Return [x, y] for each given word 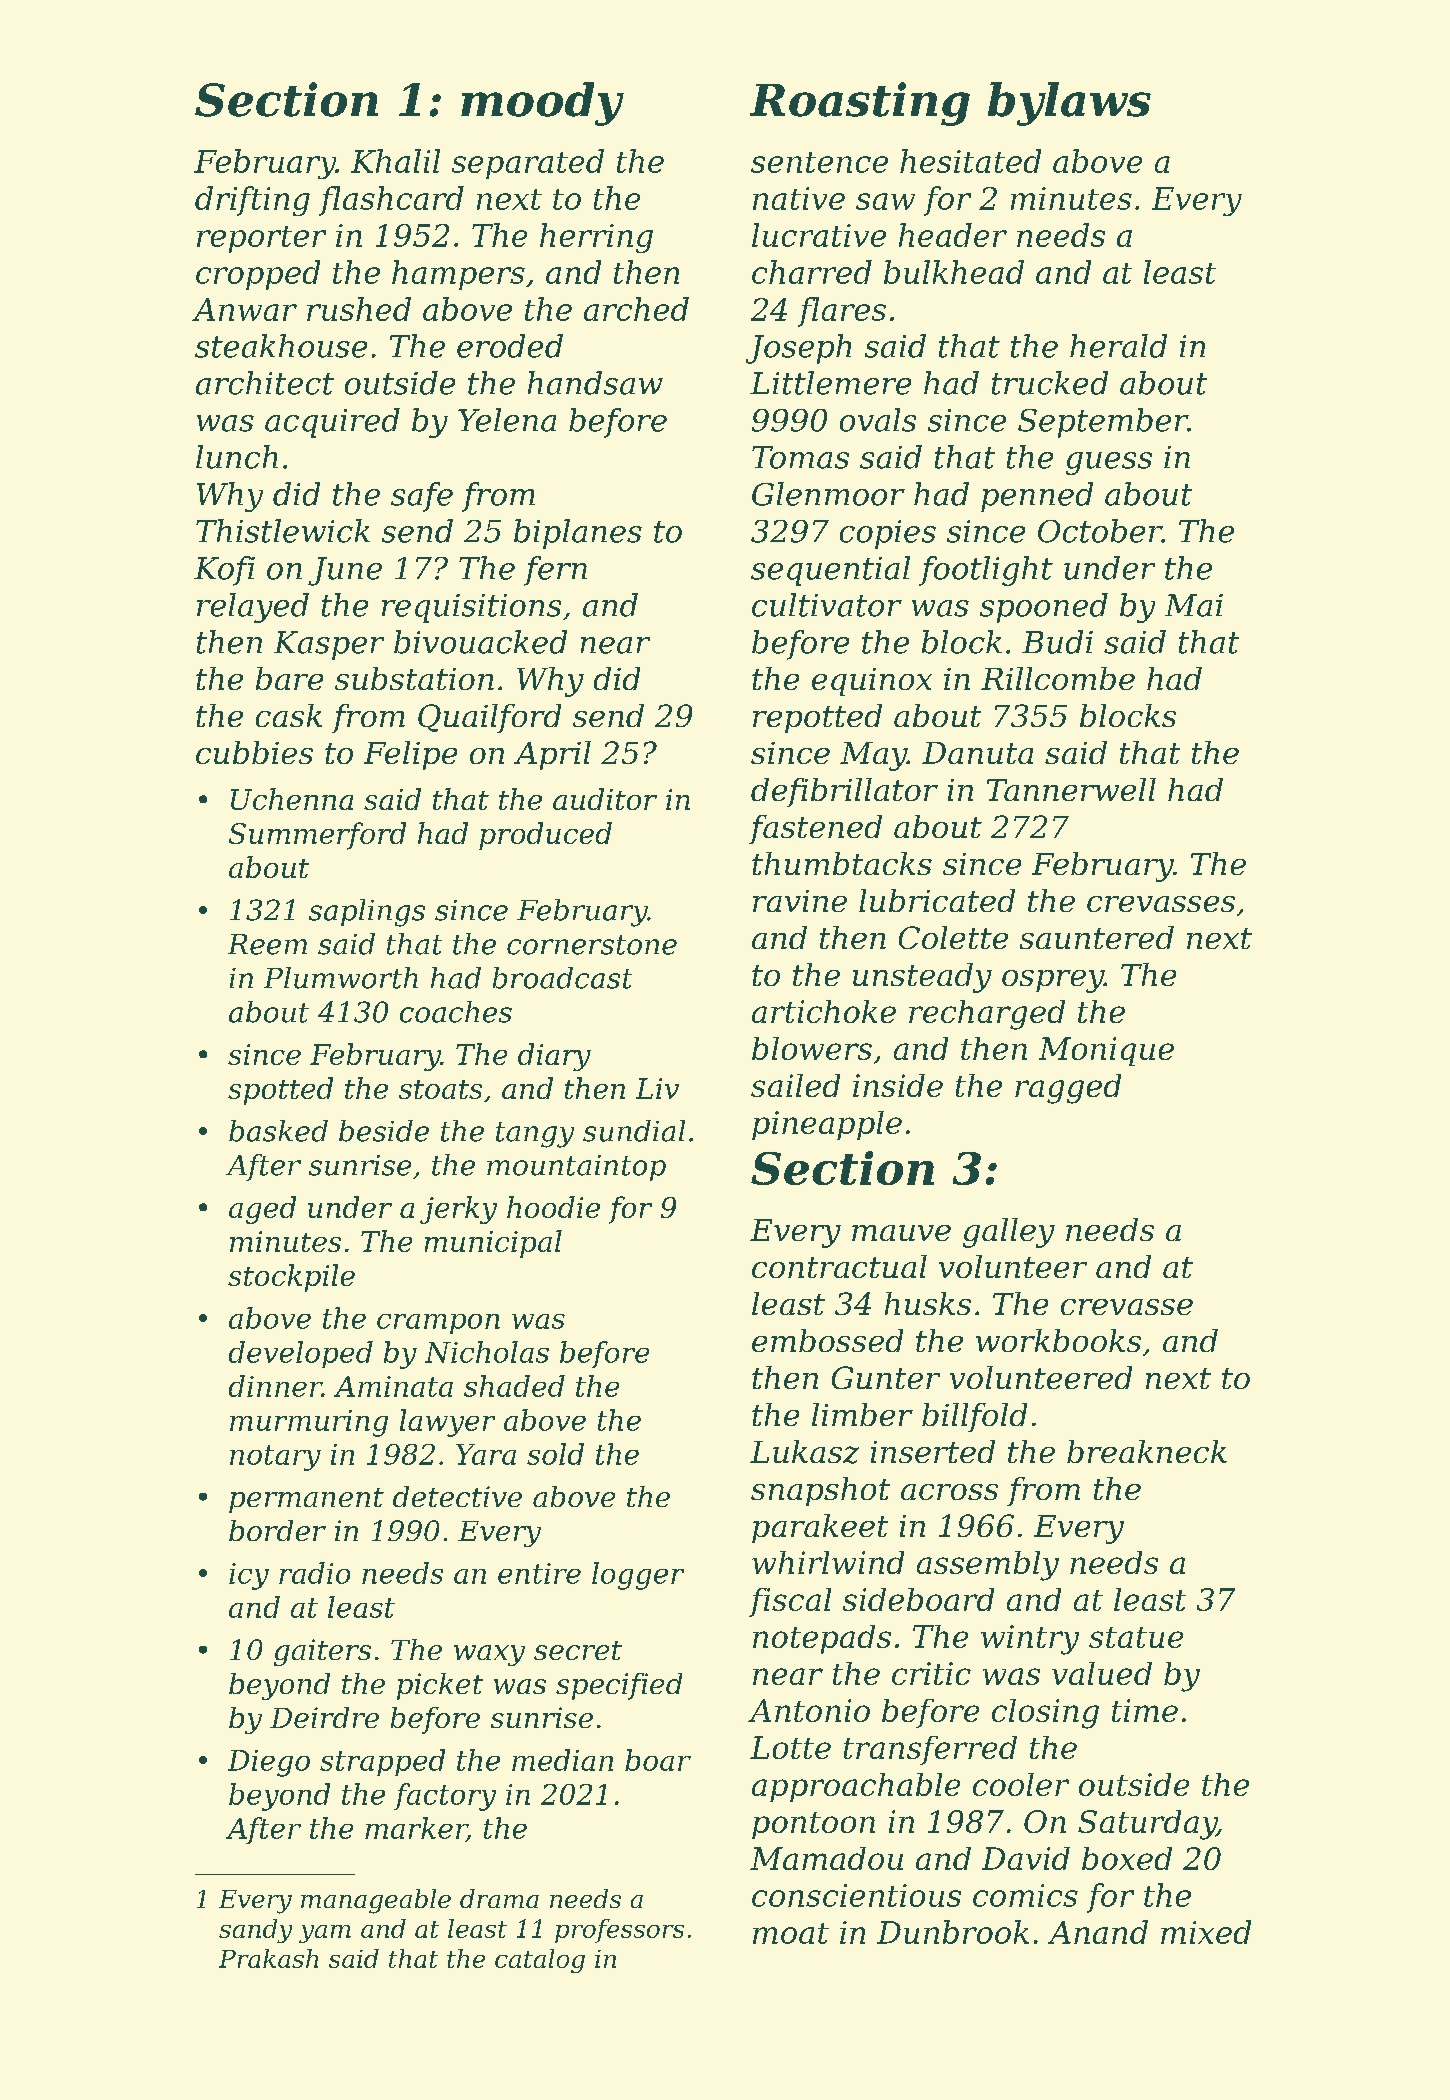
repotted [817, 718]
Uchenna [292, 799]
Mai [1194, 605]
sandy [255, 1931]
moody [542, 104]
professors [619, 1931]
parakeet [820, 1528]
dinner [275, 1386]
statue [1136, 1637]
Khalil [395, 161]
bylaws [1069, 104]
